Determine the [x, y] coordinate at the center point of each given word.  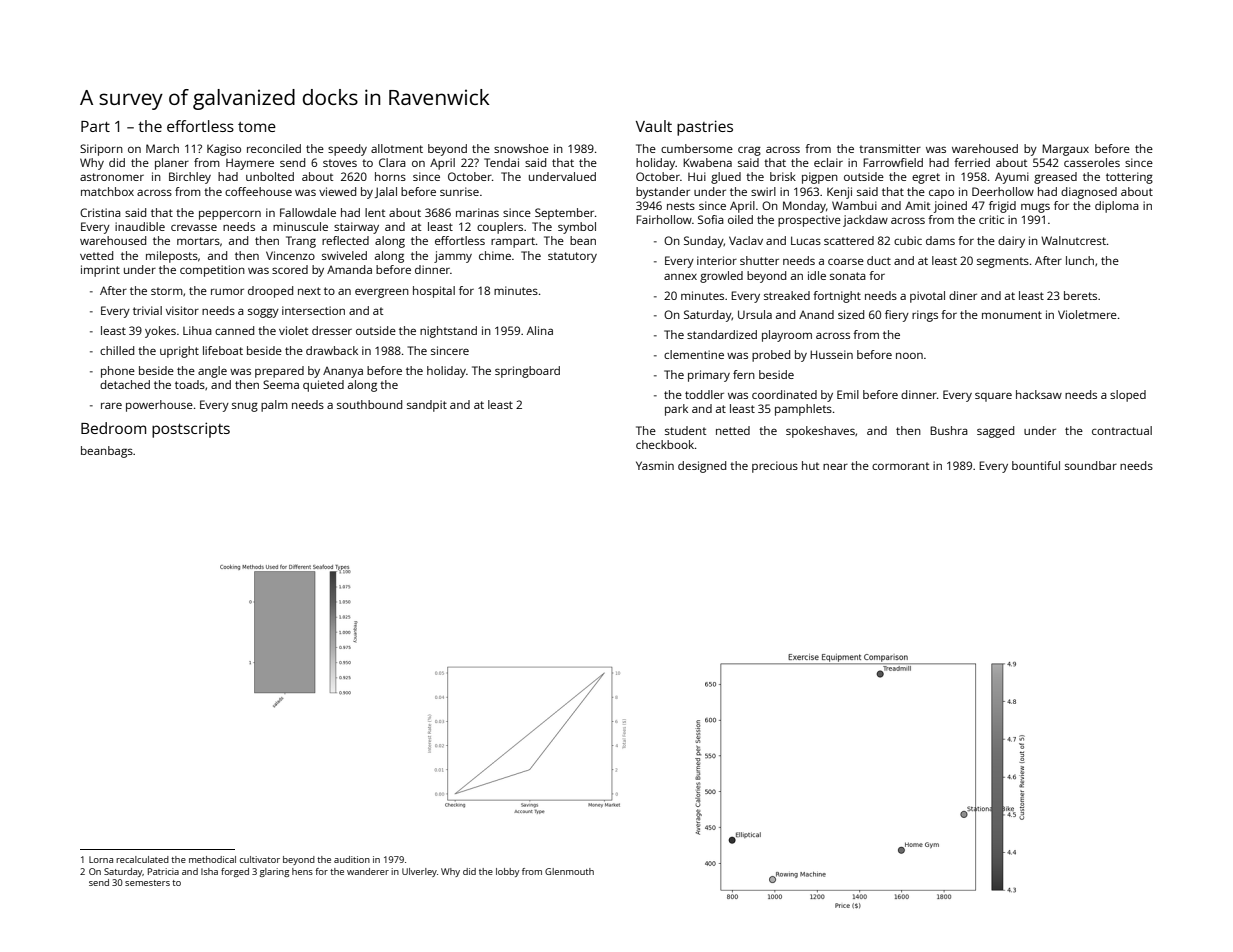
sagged [995, 432]
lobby [507, 872]
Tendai [501, 162]
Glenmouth [569, 871]
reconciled [274, 148]
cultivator [260, 859]
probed [771, 356]
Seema [281, 384]
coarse [846, 261]
